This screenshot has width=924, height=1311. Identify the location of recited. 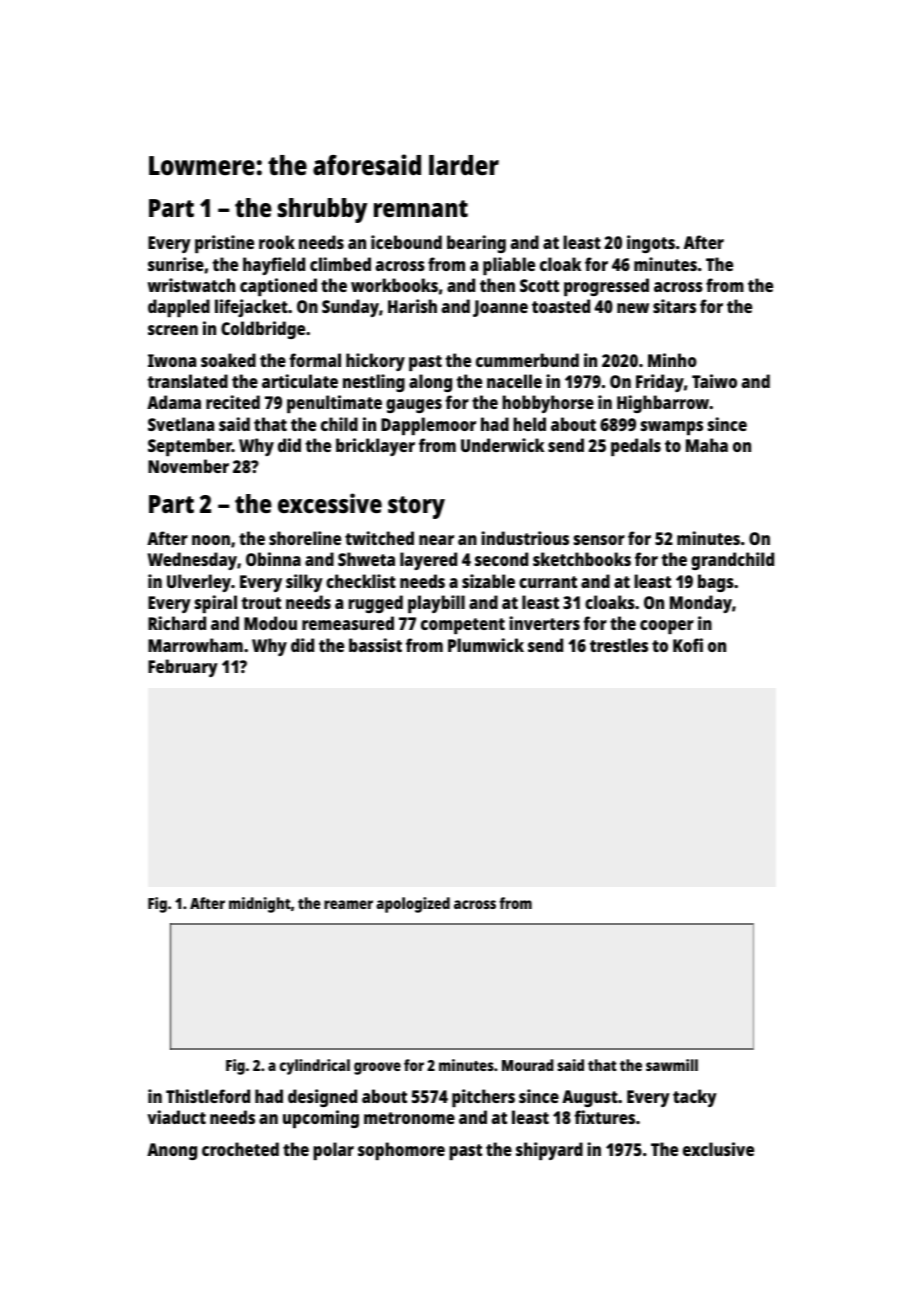
(233, 402).
